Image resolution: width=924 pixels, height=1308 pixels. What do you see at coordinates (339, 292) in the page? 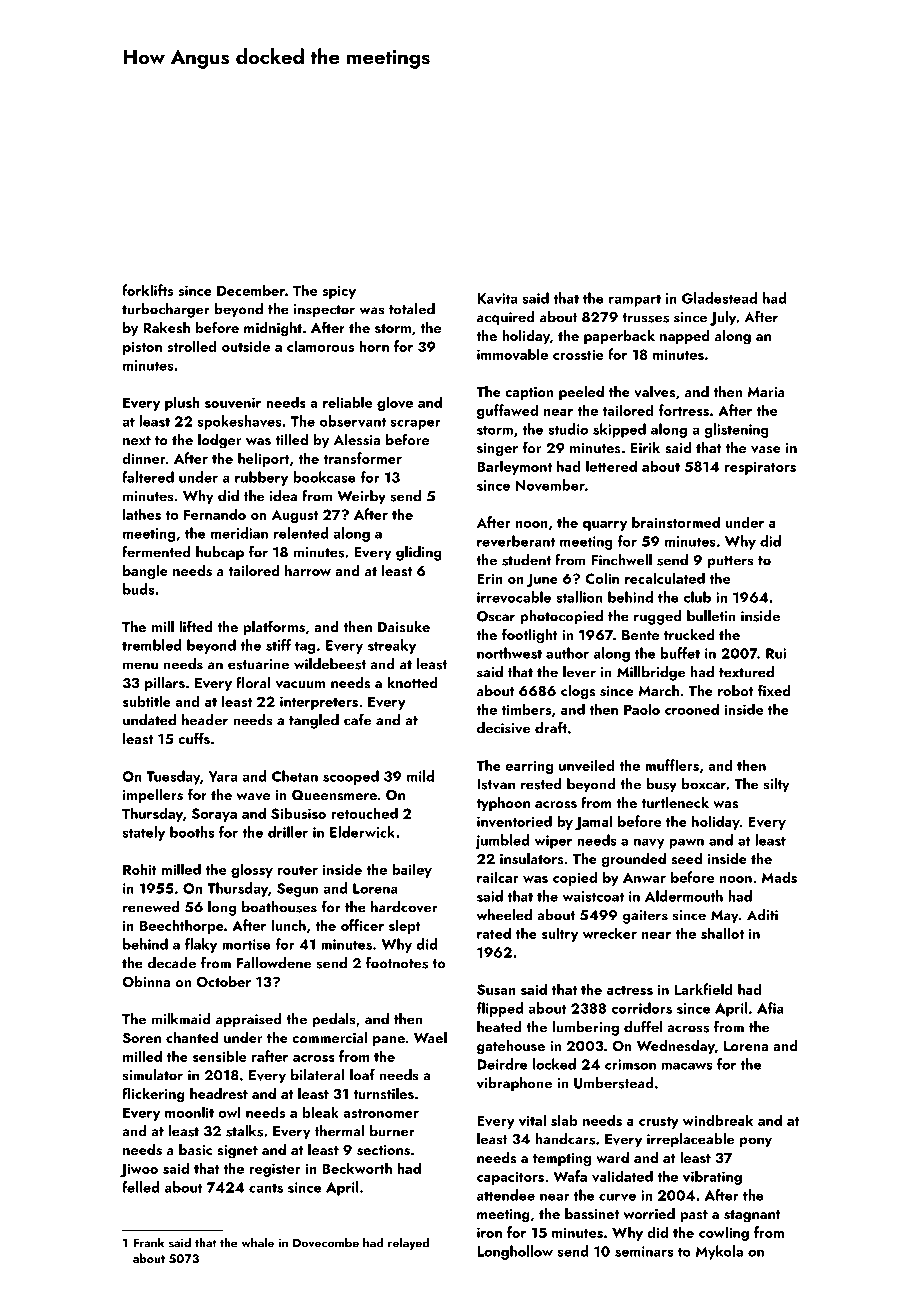
I see `spicy` at bounding box center [339, 292].
